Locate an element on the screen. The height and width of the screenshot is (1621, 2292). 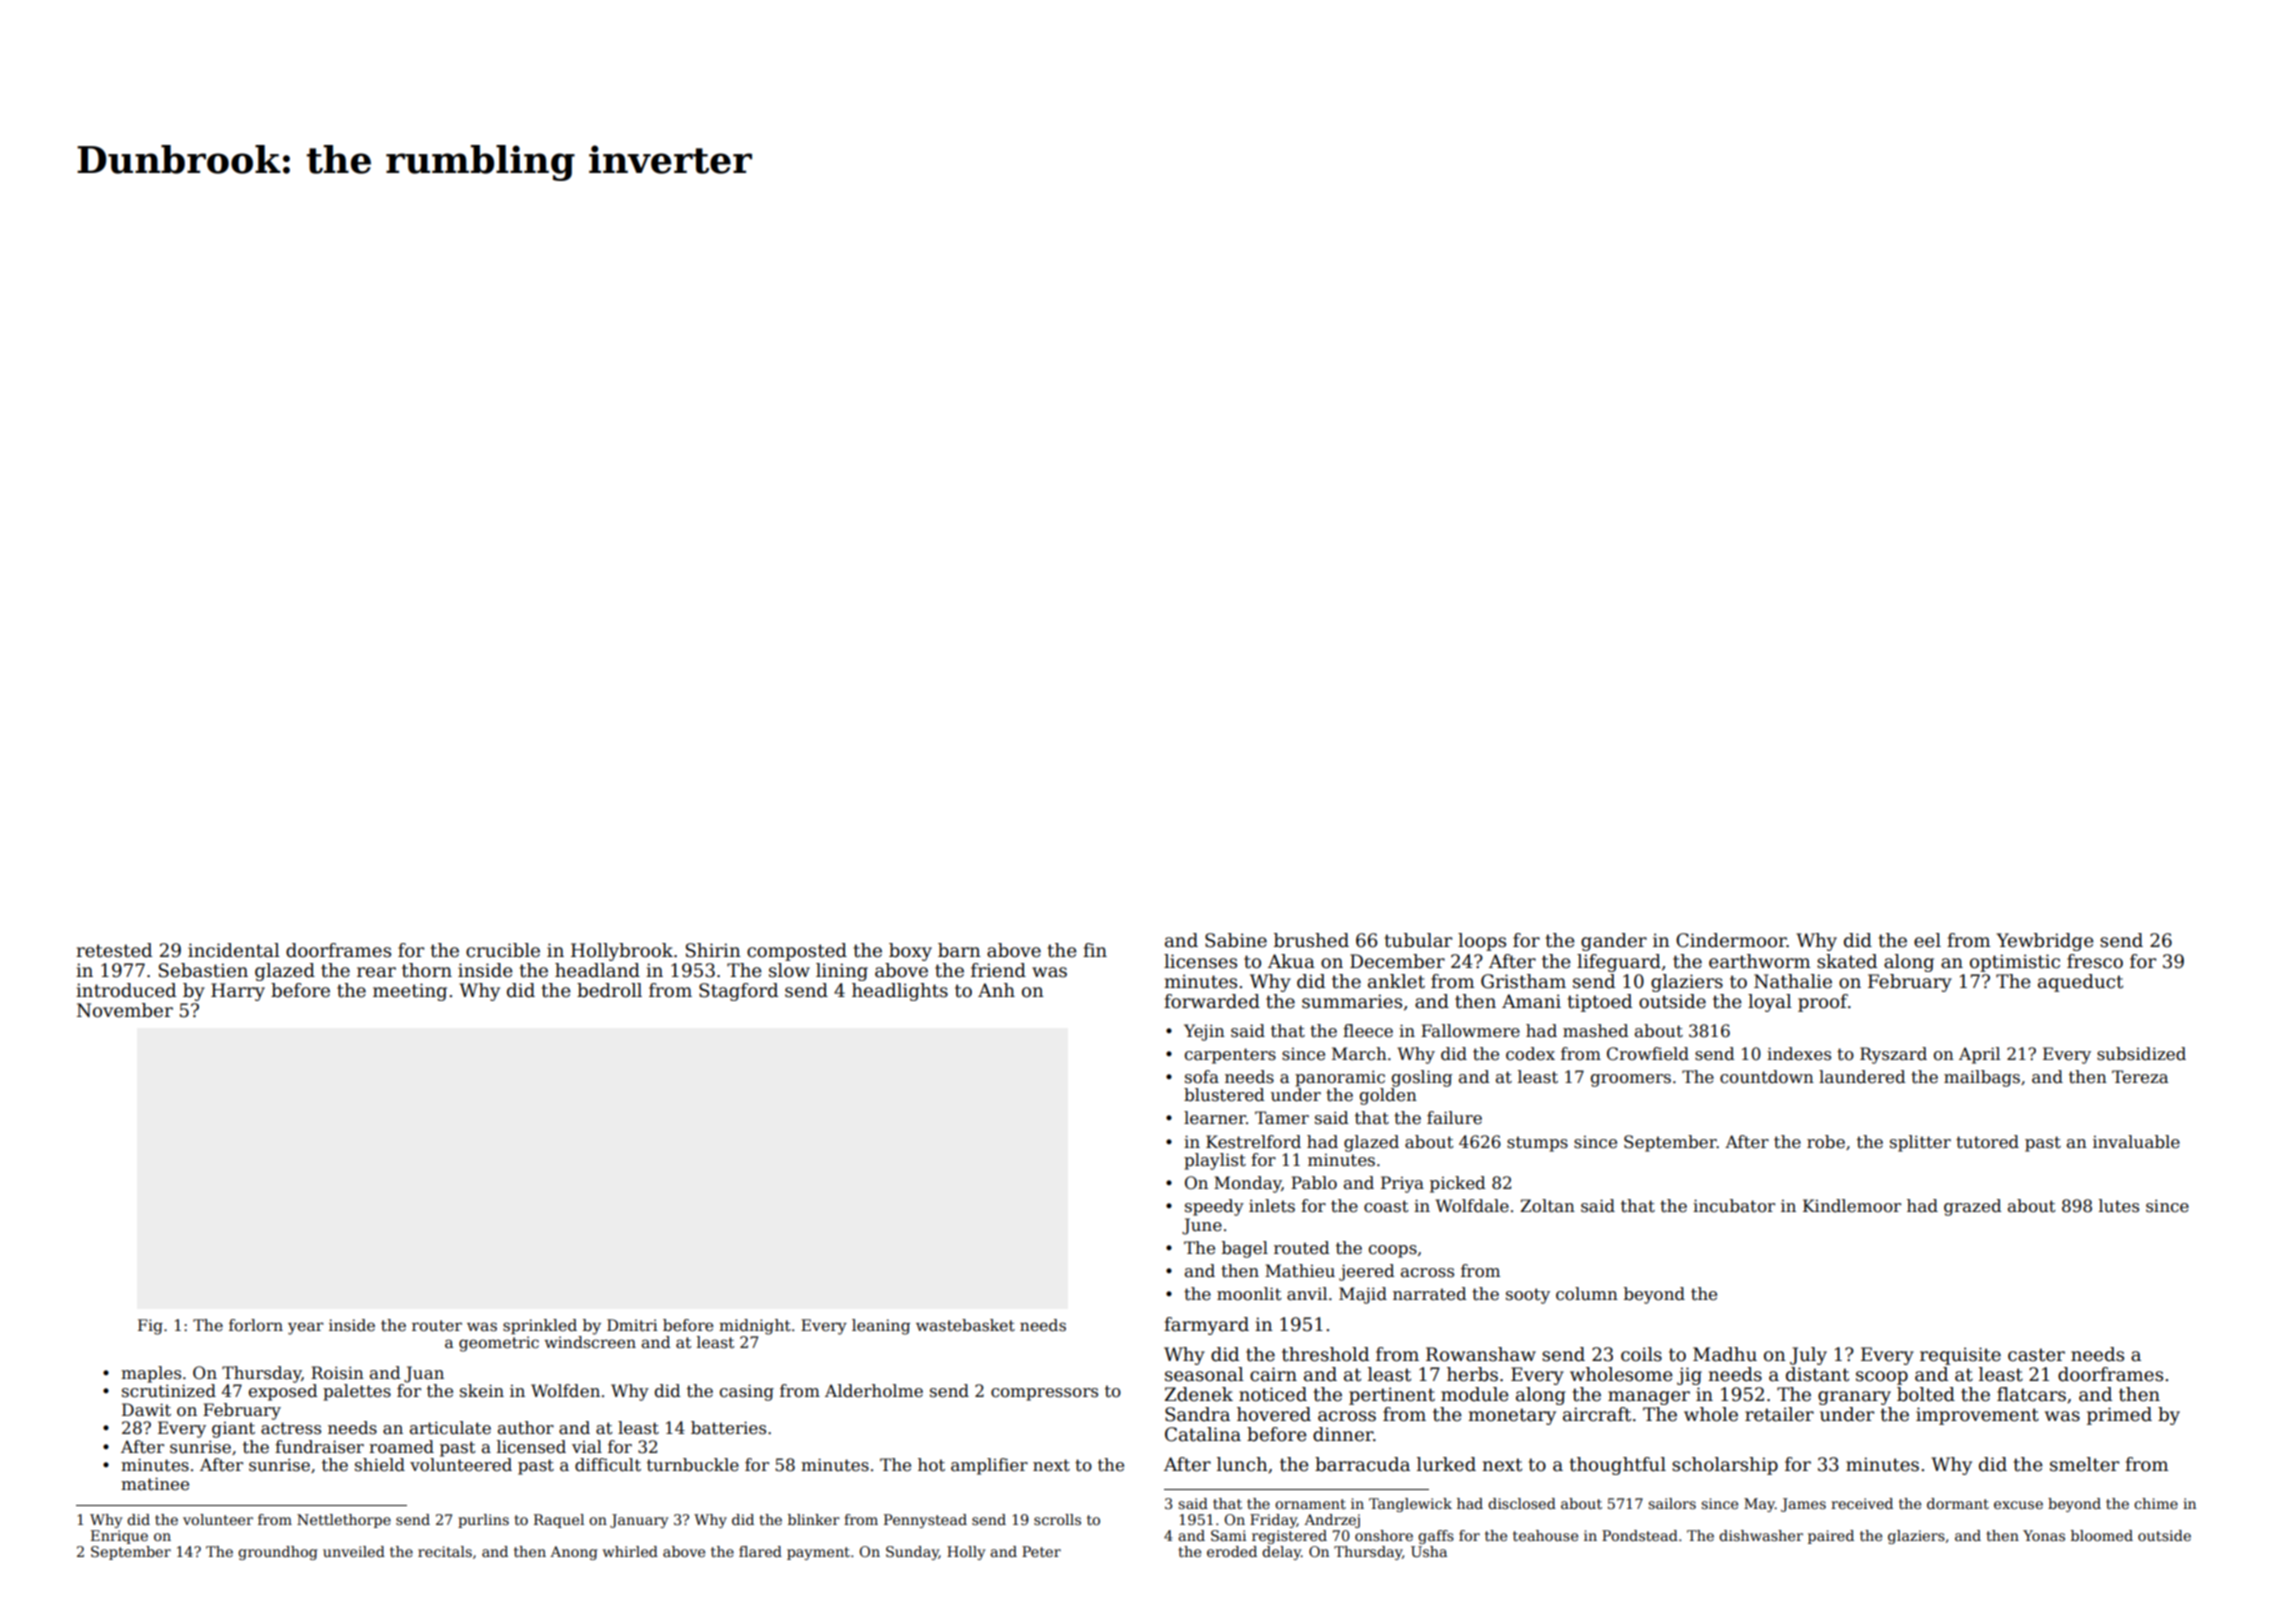
Alderholme is located at coordinates (874, 1391).
